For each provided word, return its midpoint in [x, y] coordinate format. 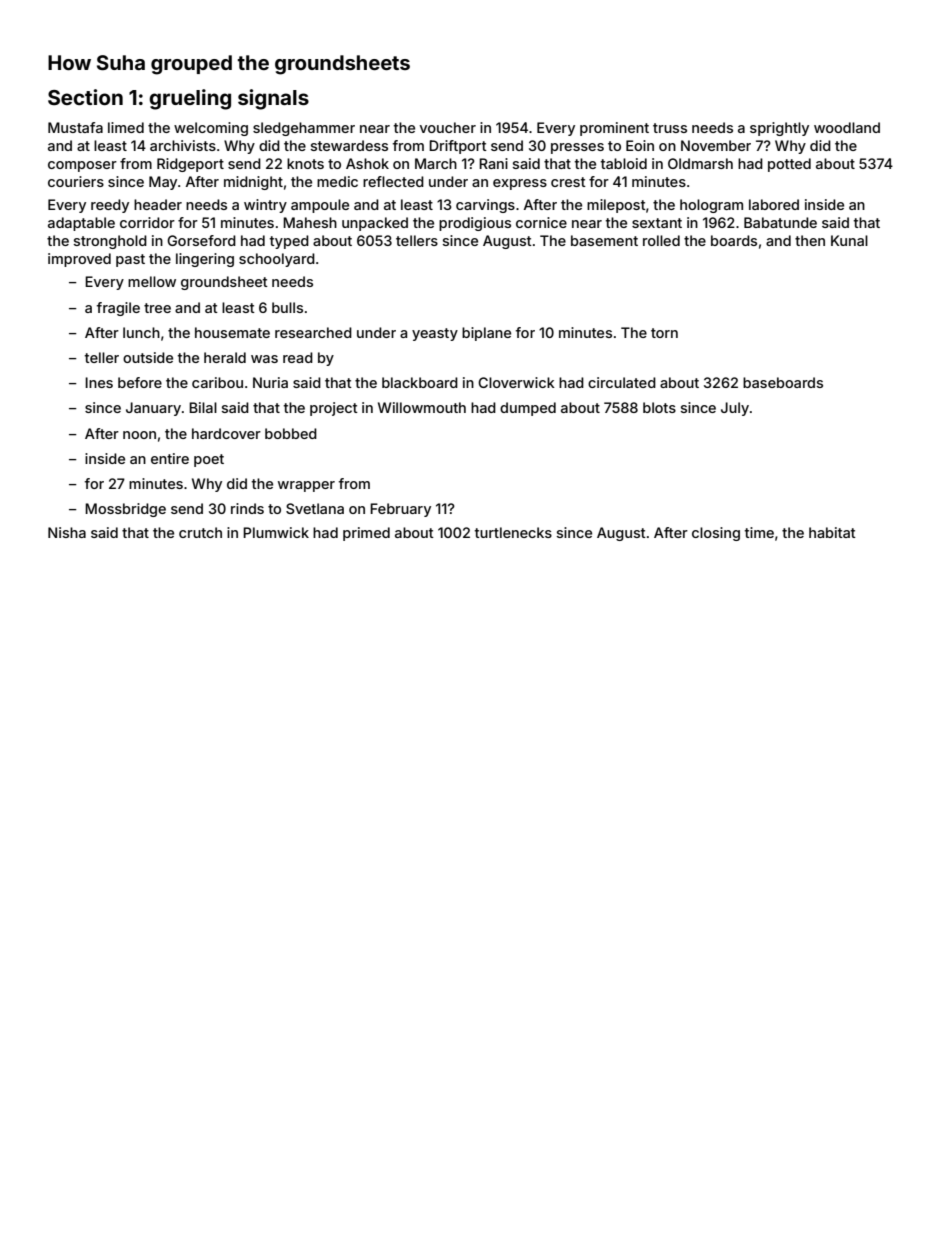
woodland [847, 127]
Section [85, 97]
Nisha [67, 532]
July [735, 409]
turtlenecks [513, 532]
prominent [614, 129]
